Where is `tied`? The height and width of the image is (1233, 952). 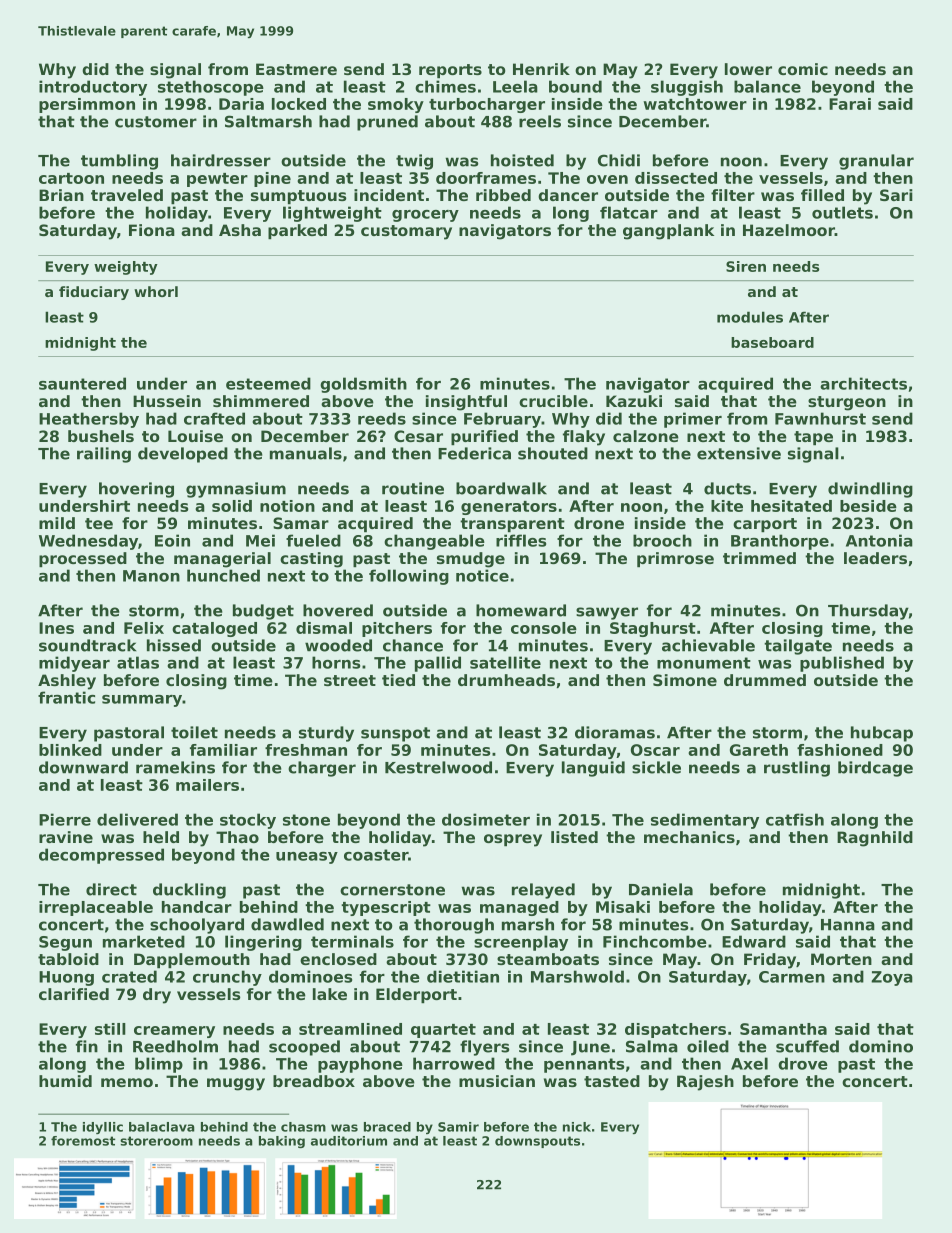
tied is located at coordinates (398, 680).
